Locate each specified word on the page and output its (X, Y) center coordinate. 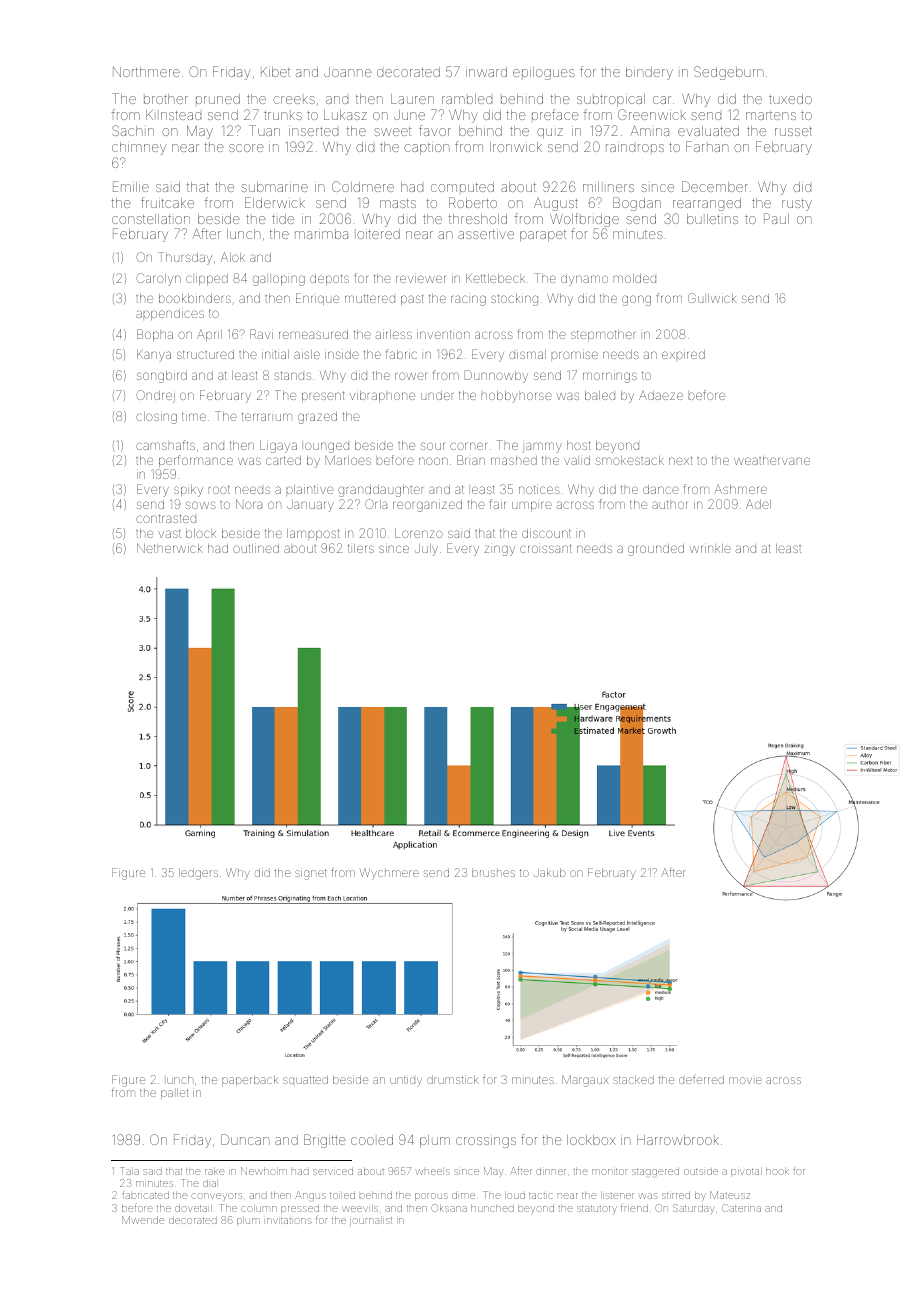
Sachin (133, 130)
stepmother (603, 335)
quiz (550, 133)
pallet (174, 1093)
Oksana (449, 1208)
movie (745, 1080)
